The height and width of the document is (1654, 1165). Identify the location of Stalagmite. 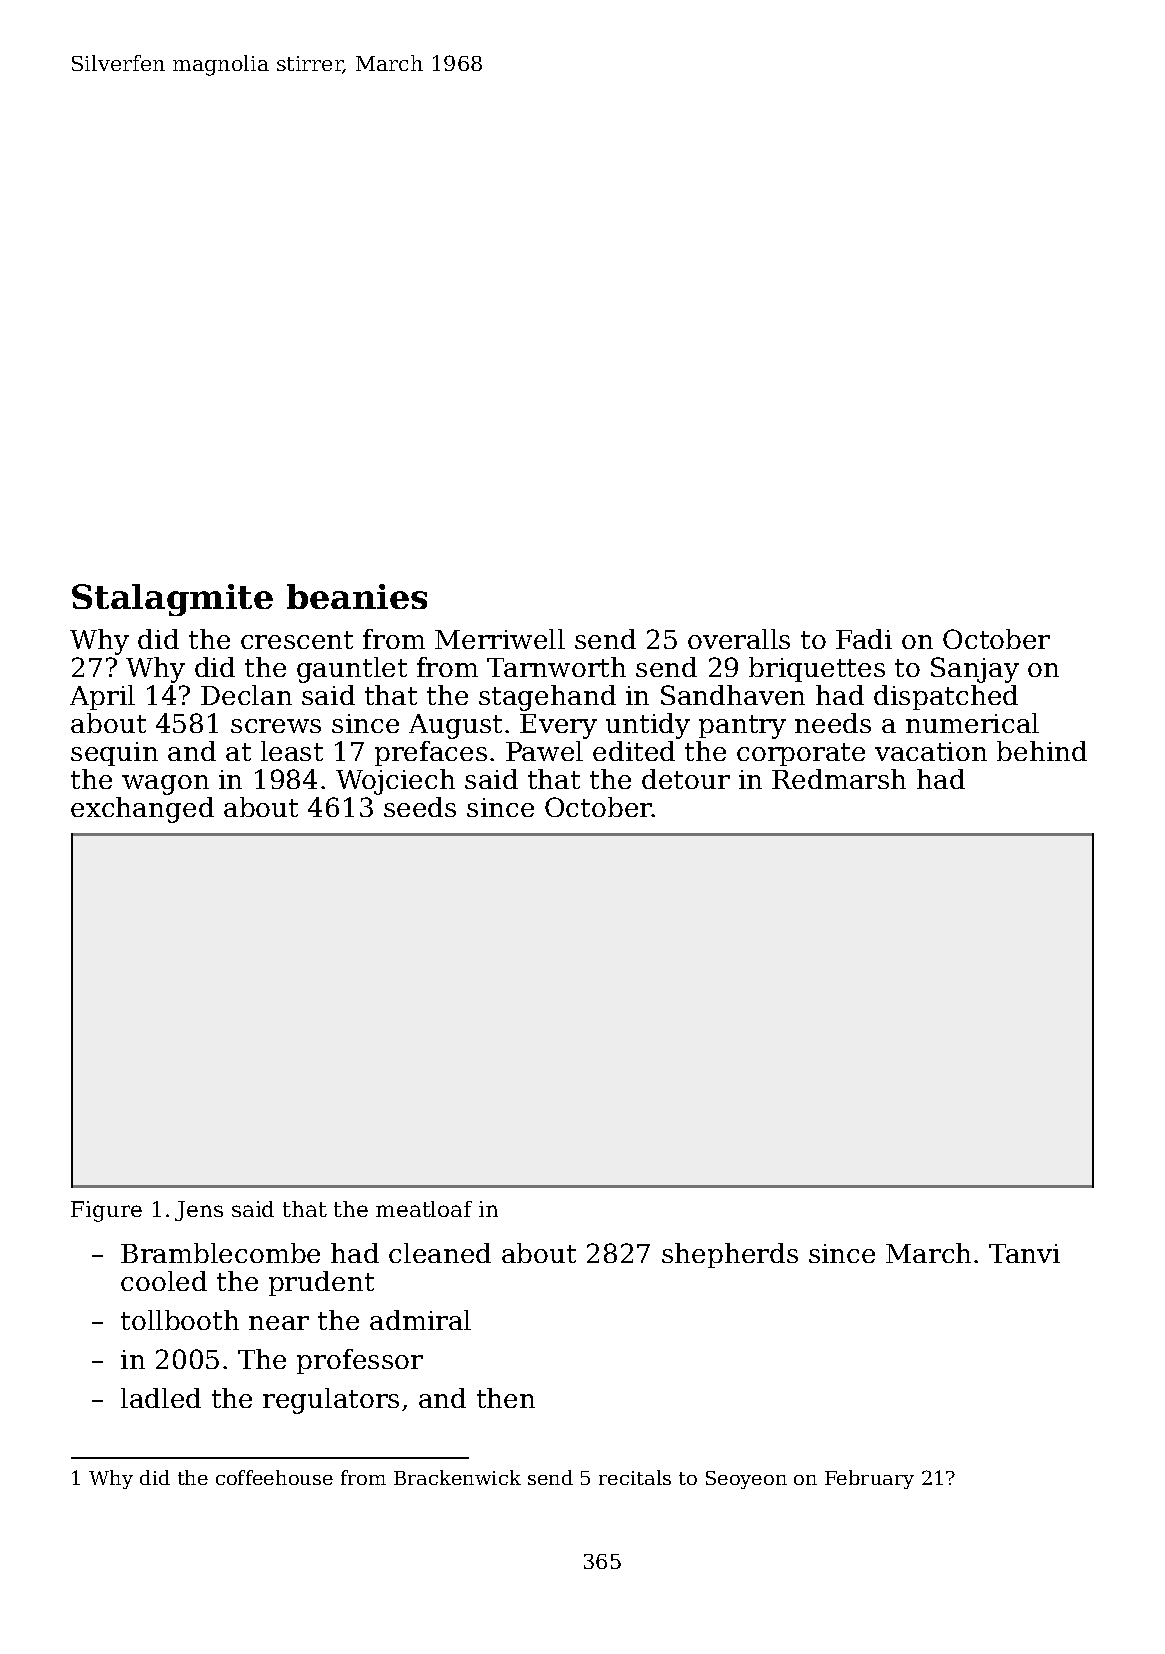
(172, 600).
